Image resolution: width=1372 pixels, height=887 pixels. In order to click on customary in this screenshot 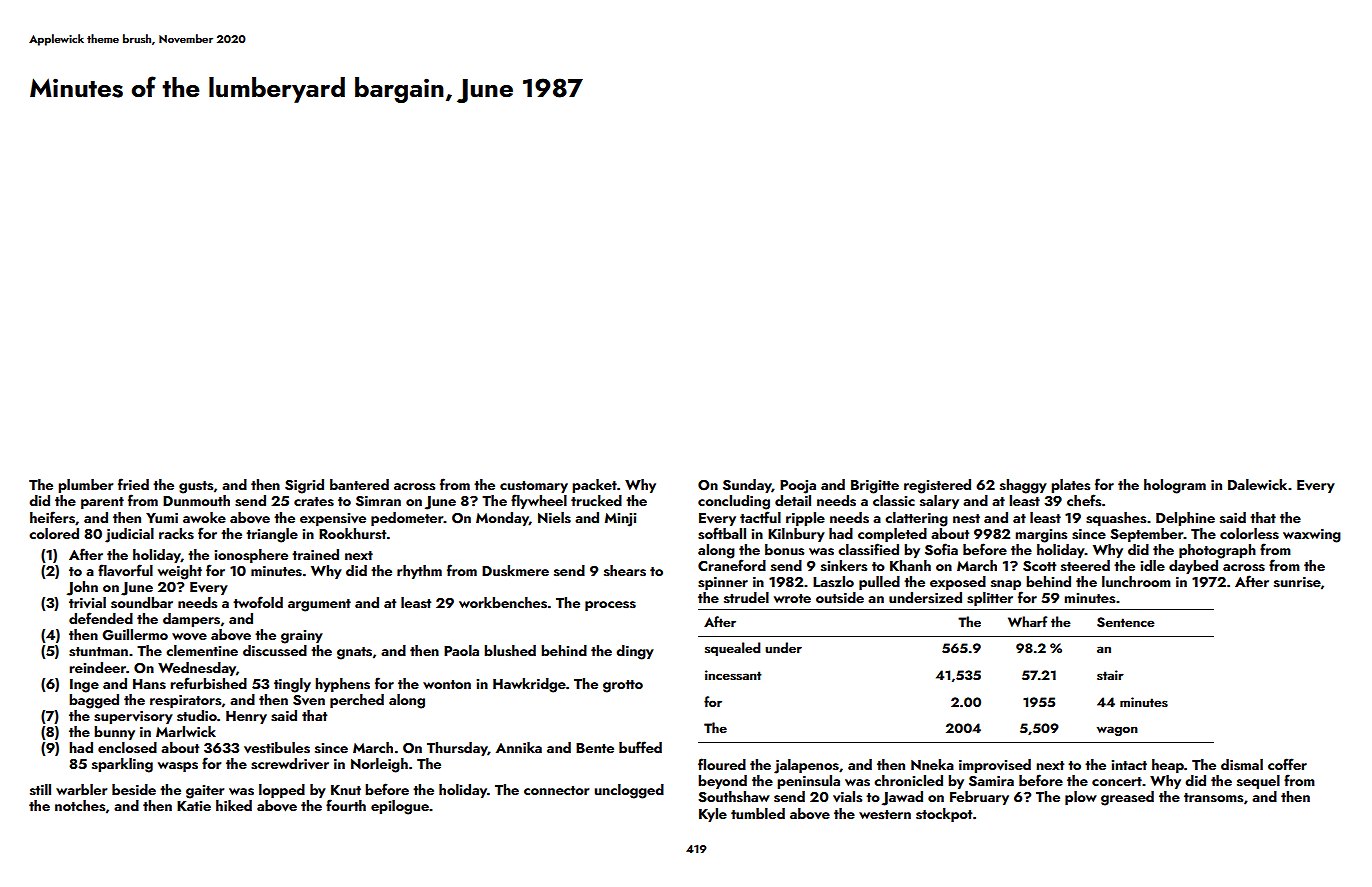, I will do `click(534, 487)`.
